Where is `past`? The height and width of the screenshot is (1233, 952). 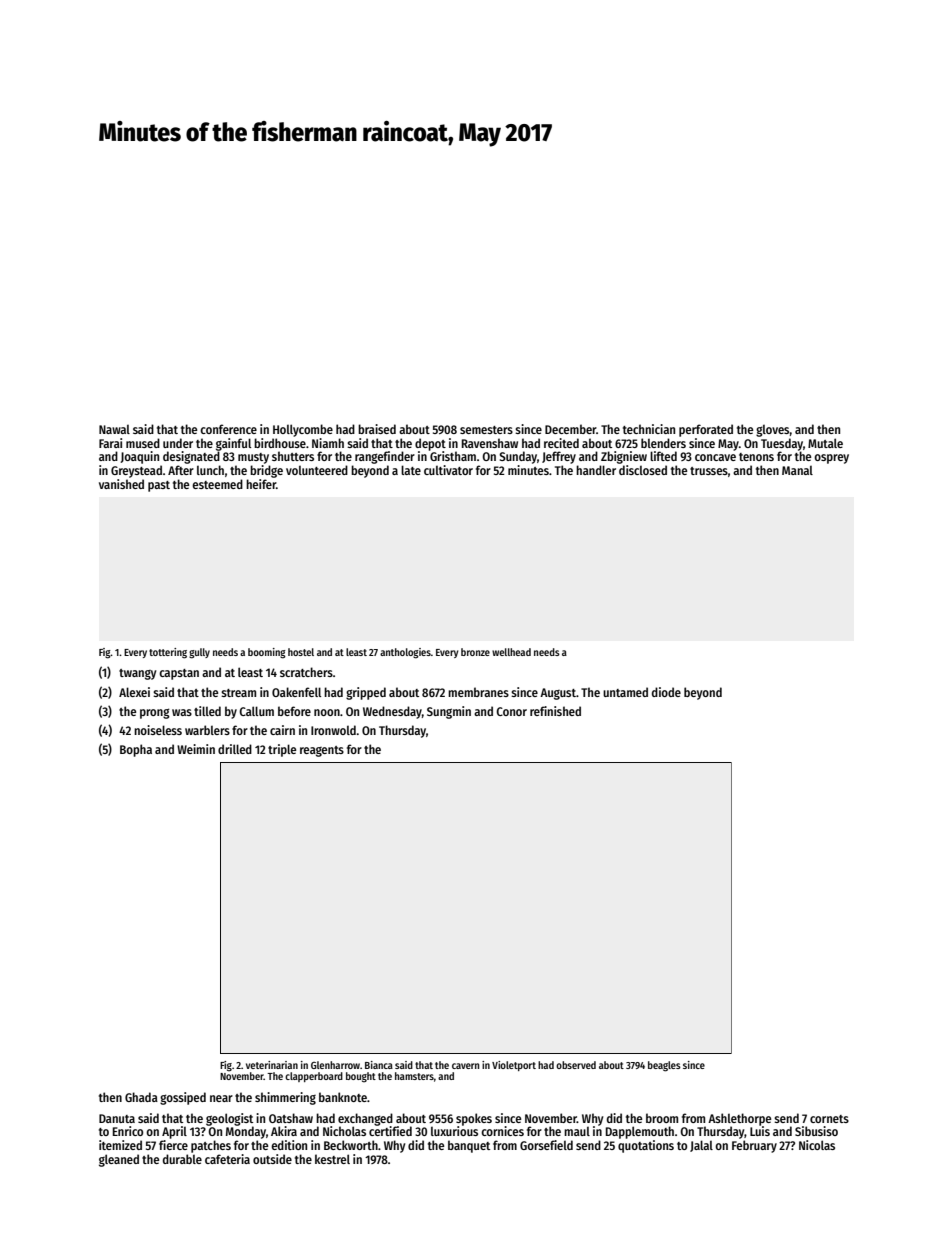
past is located at coordinates (159, 486).
